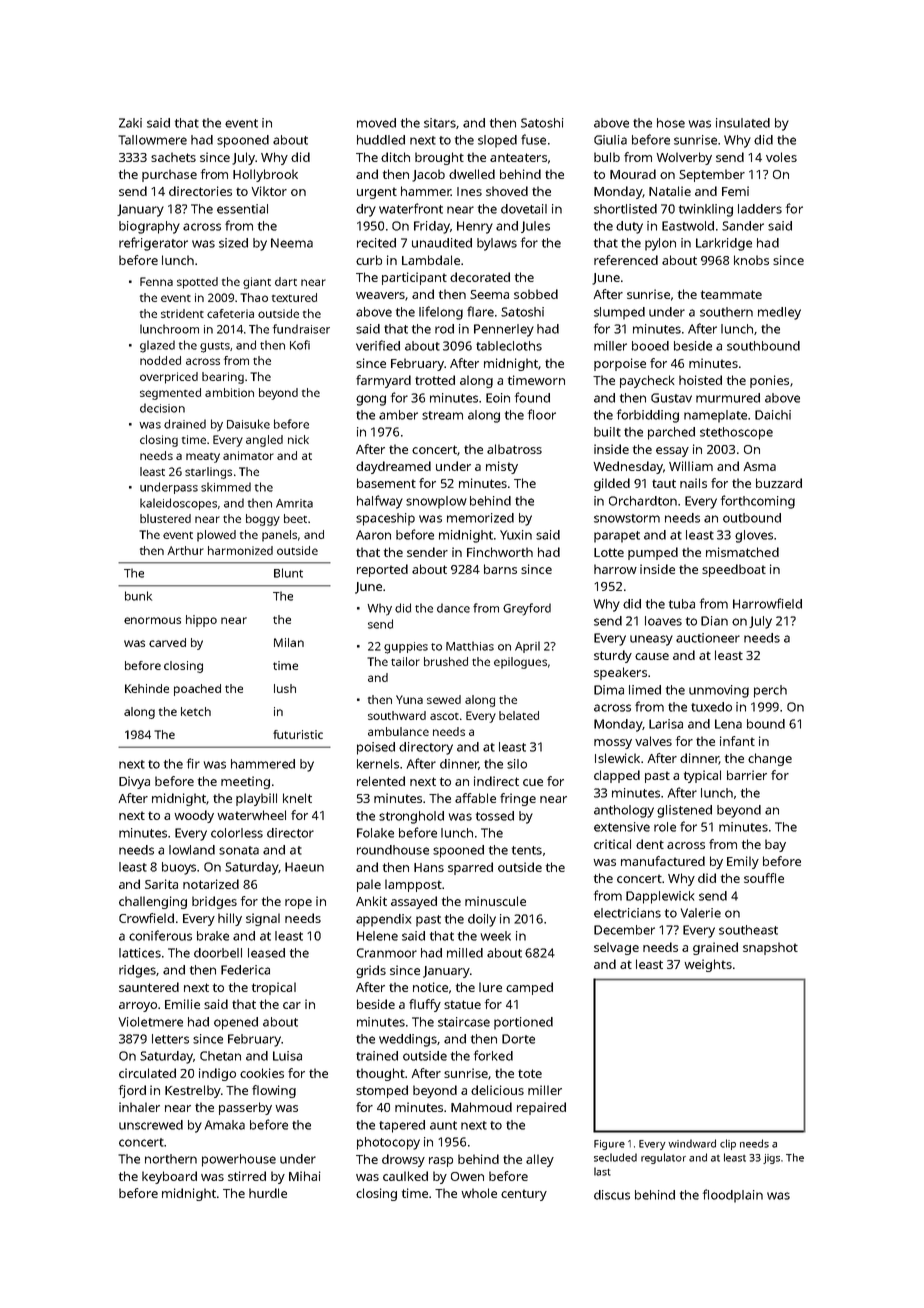  What do you see at coordinates (682, 604) in the document?
I see `tuba` at bounding box center [682, 604].
